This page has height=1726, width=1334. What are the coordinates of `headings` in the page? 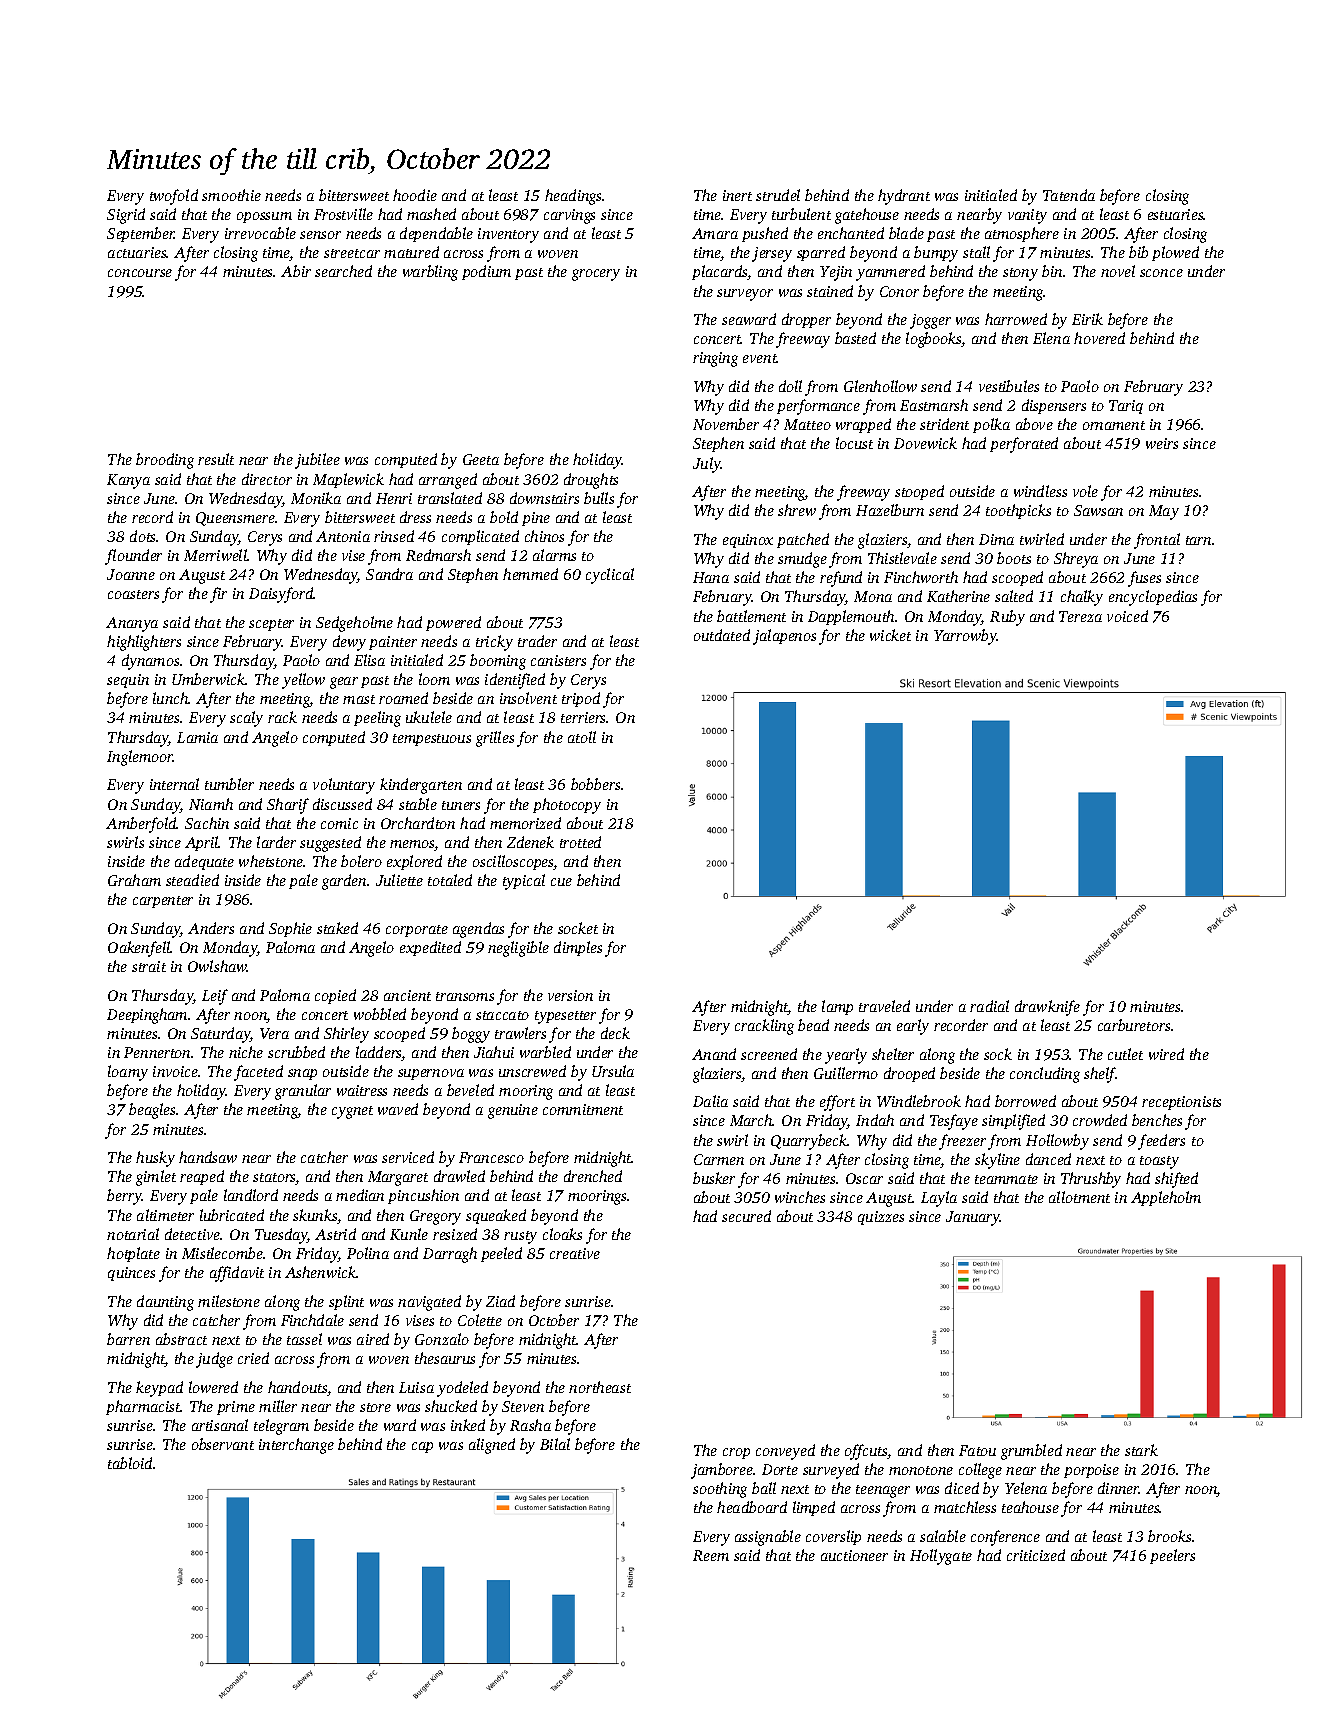 It's located at (573, 197).
